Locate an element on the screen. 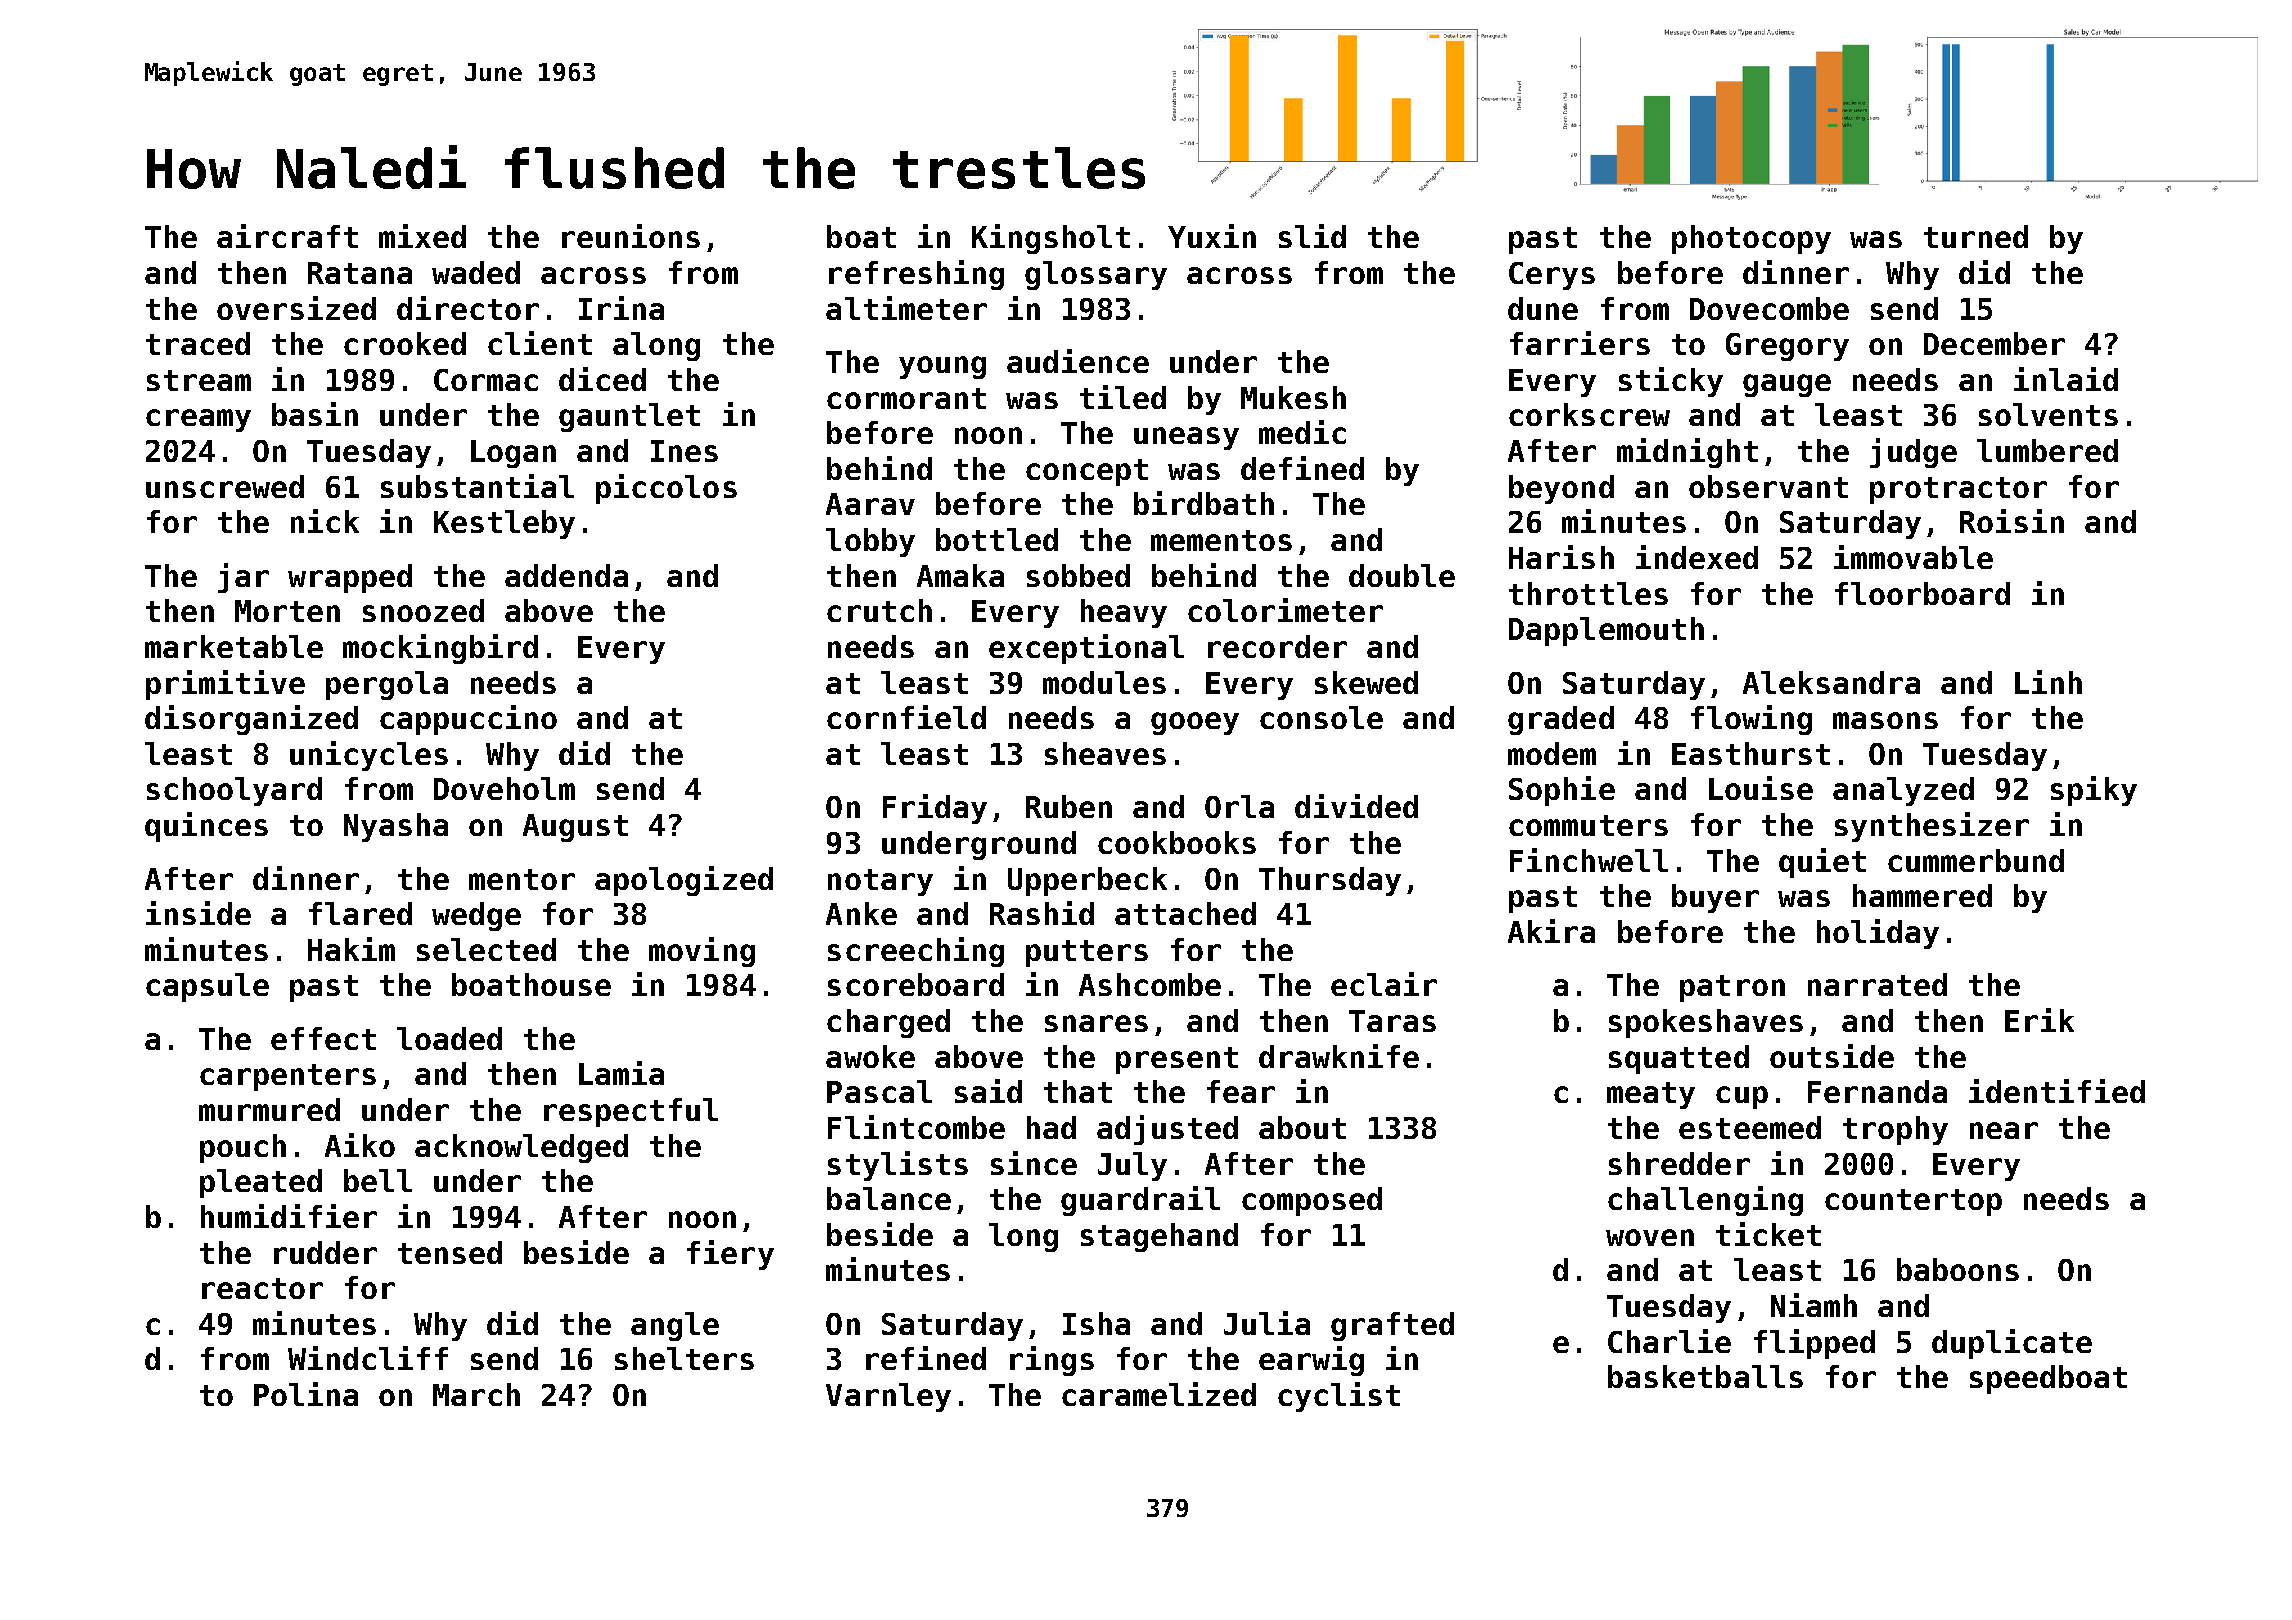 Image resolution: width=2292 pixels, height=1620 pixels. synthesizer is located at coordinates (1932, 827).
